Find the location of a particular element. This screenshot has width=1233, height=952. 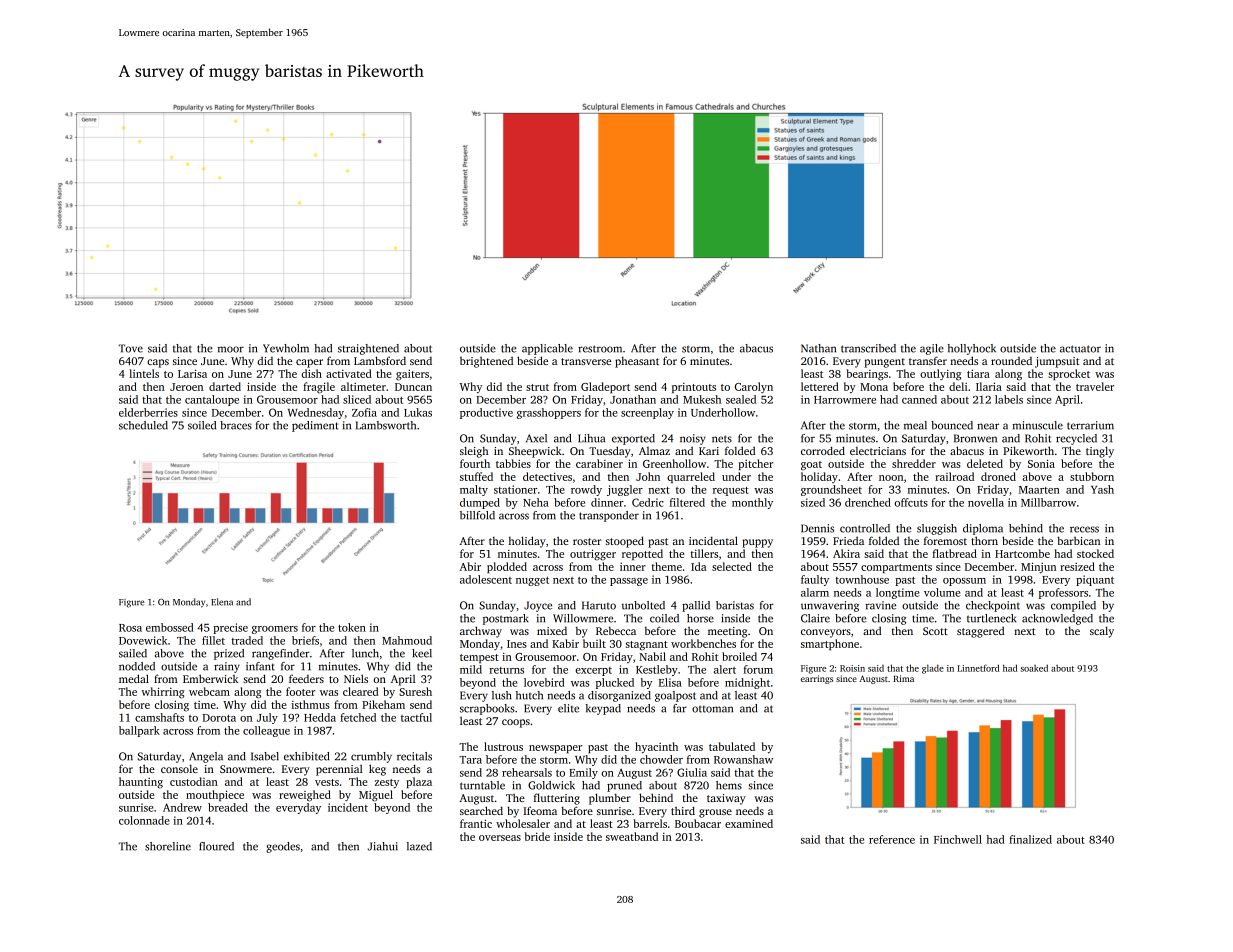

pheasant is located at coordinates (637, 362).
